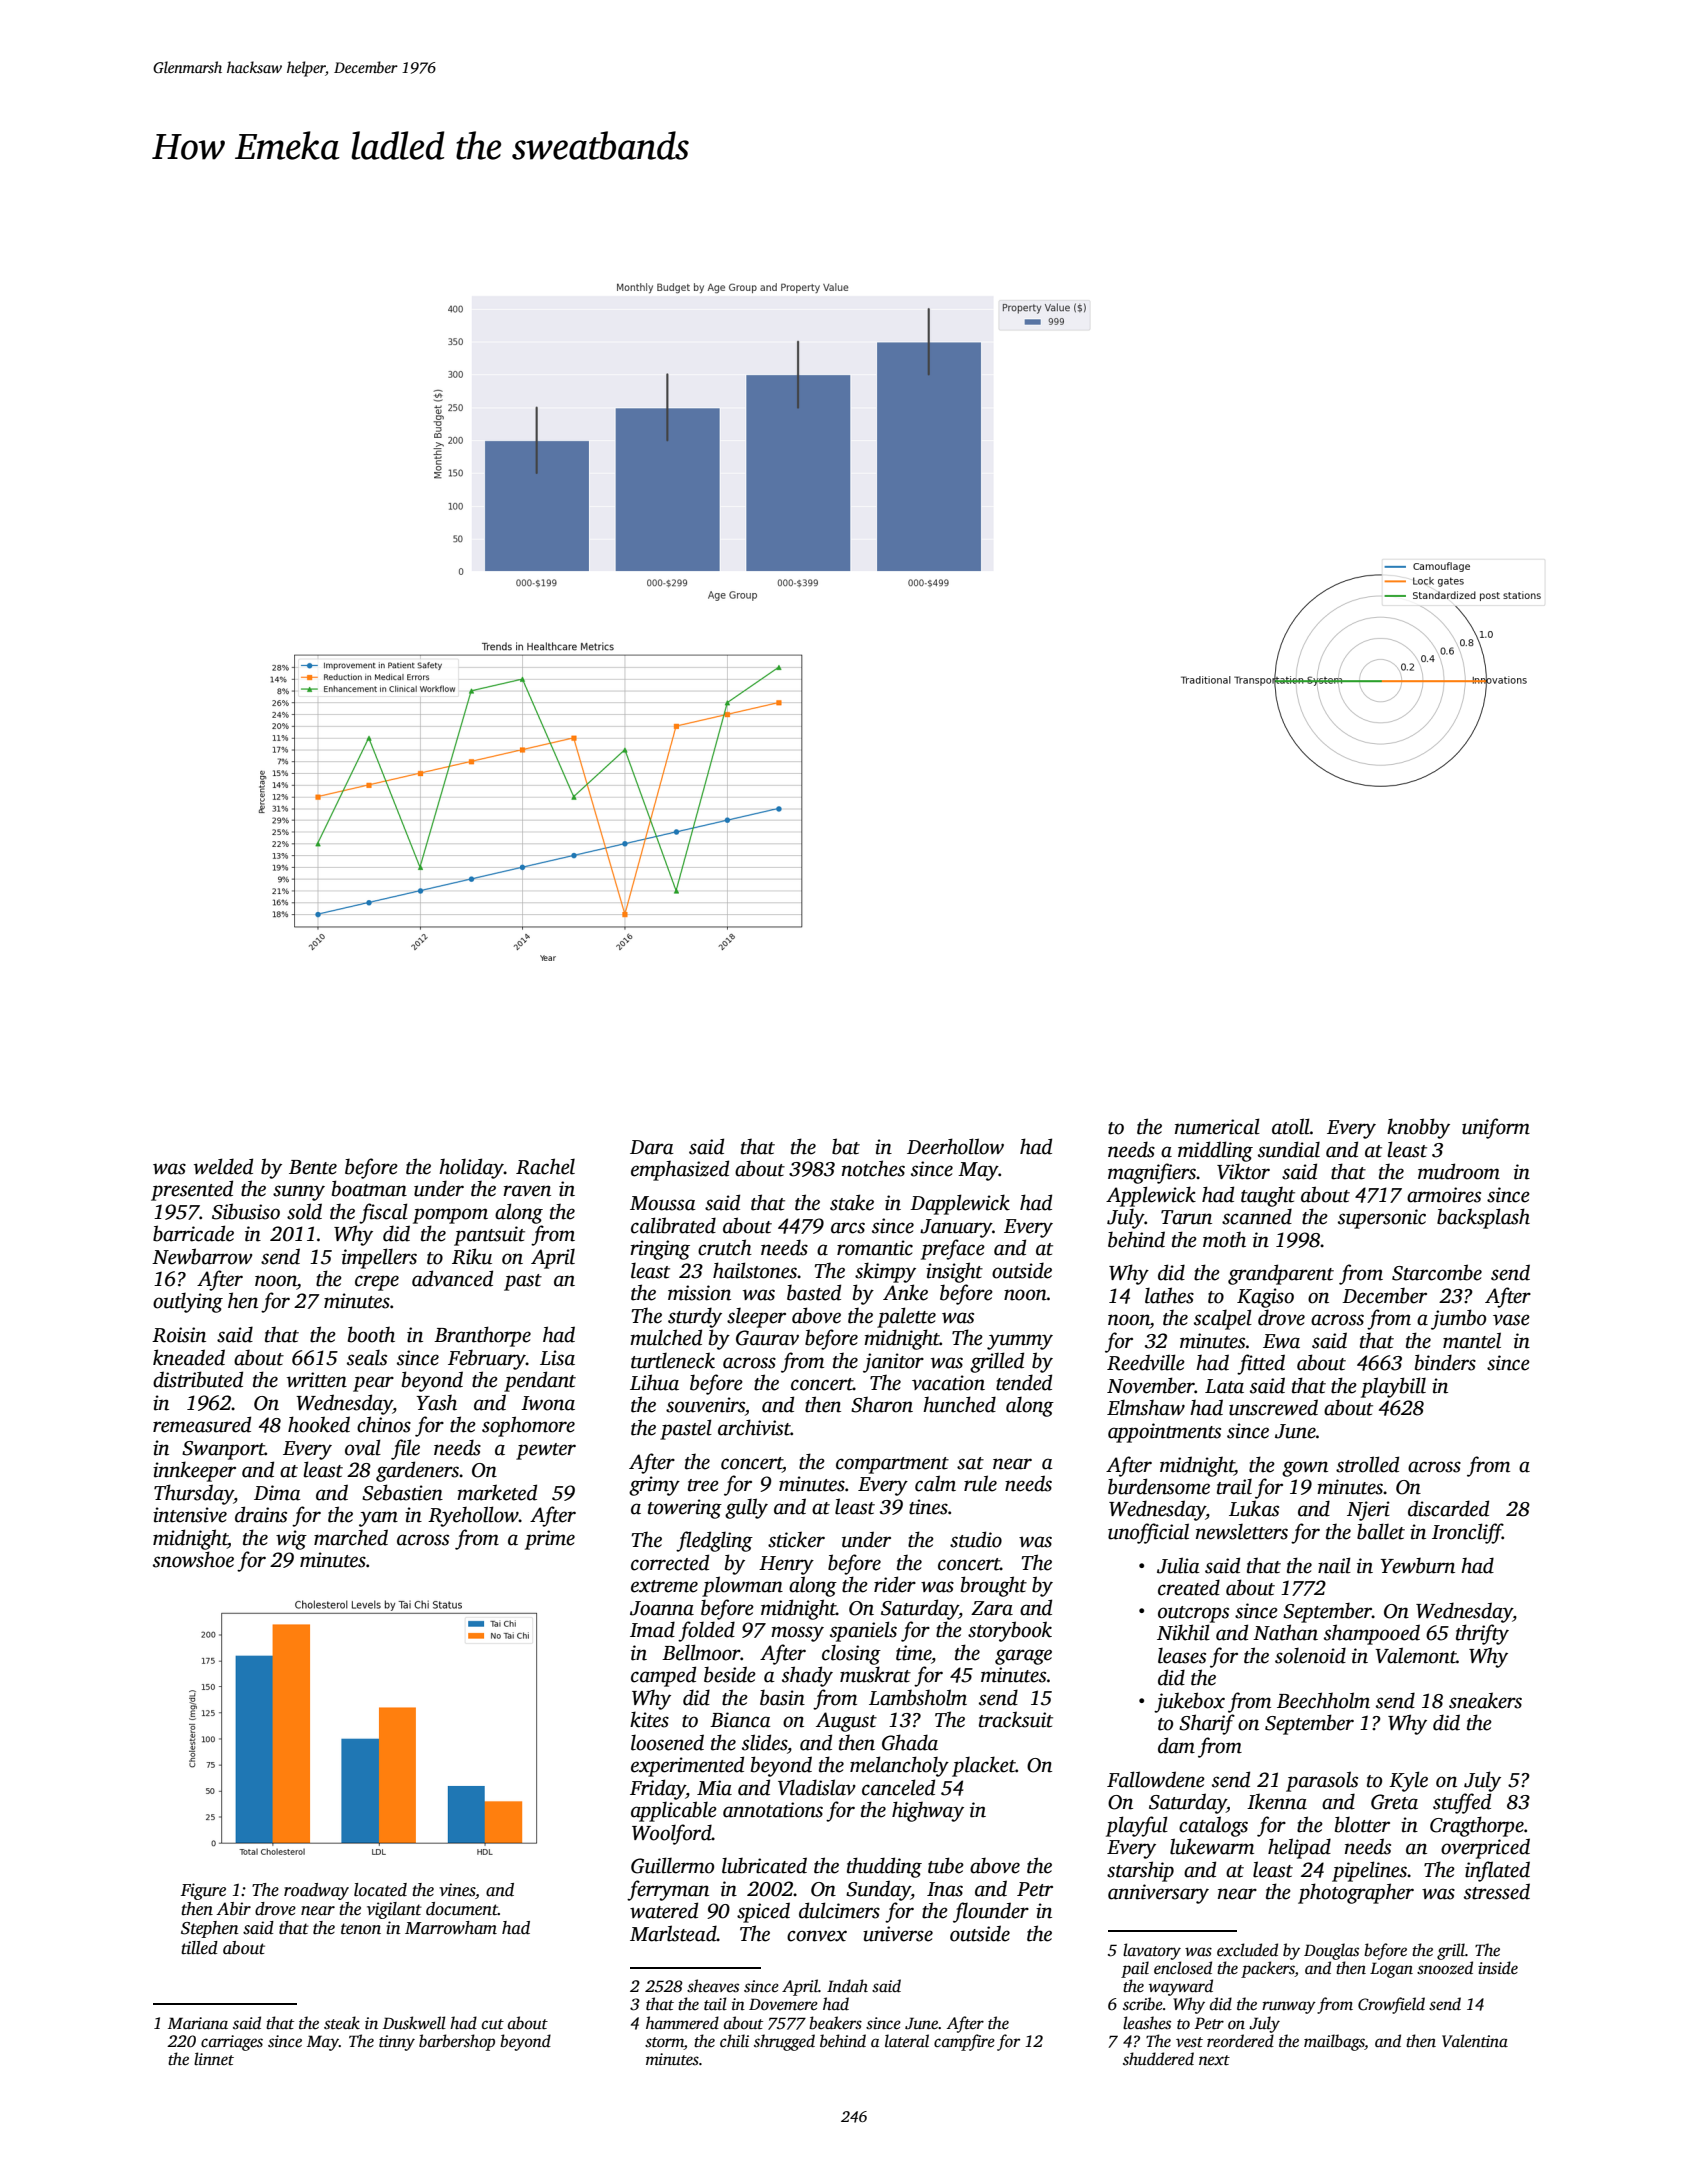  What do you see at coordinates (730, 1674) in the document?
I see `beside` at bounding box center [730, 1674].
